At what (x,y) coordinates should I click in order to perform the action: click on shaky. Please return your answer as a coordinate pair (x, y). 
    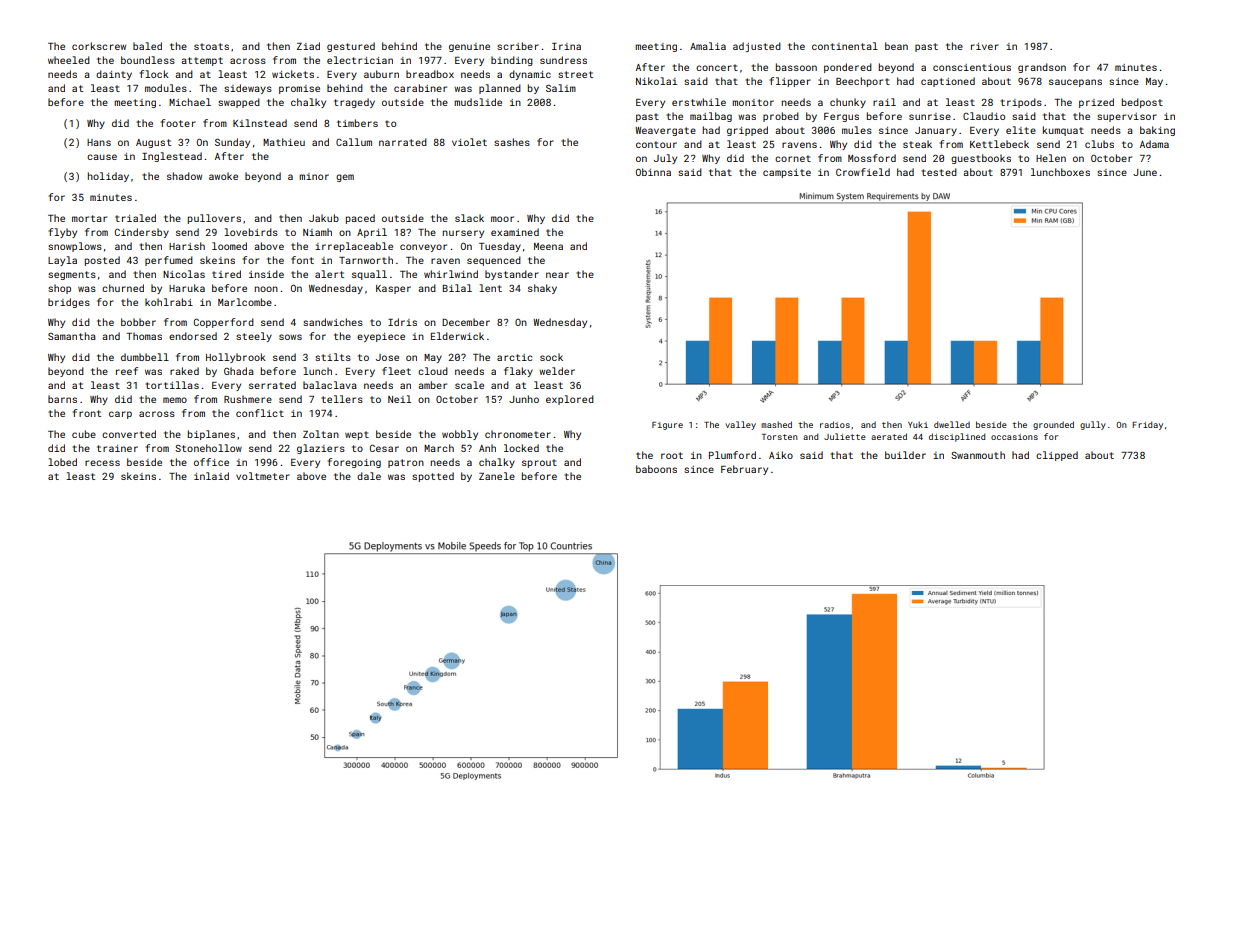
    Looking at the image, I should click on (542, 289).
